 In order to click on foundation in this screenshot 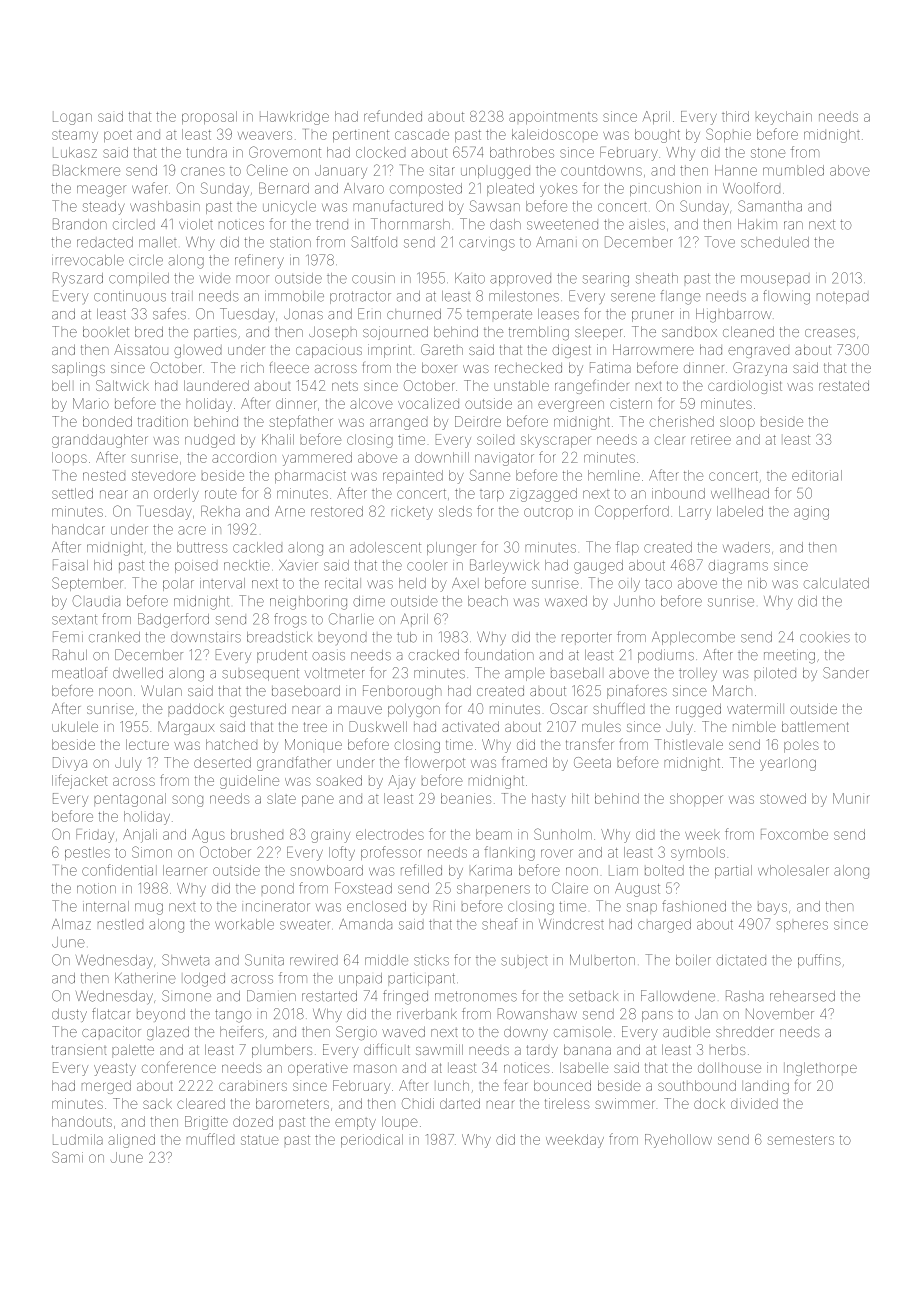, I will do `click(499, 655)`.
